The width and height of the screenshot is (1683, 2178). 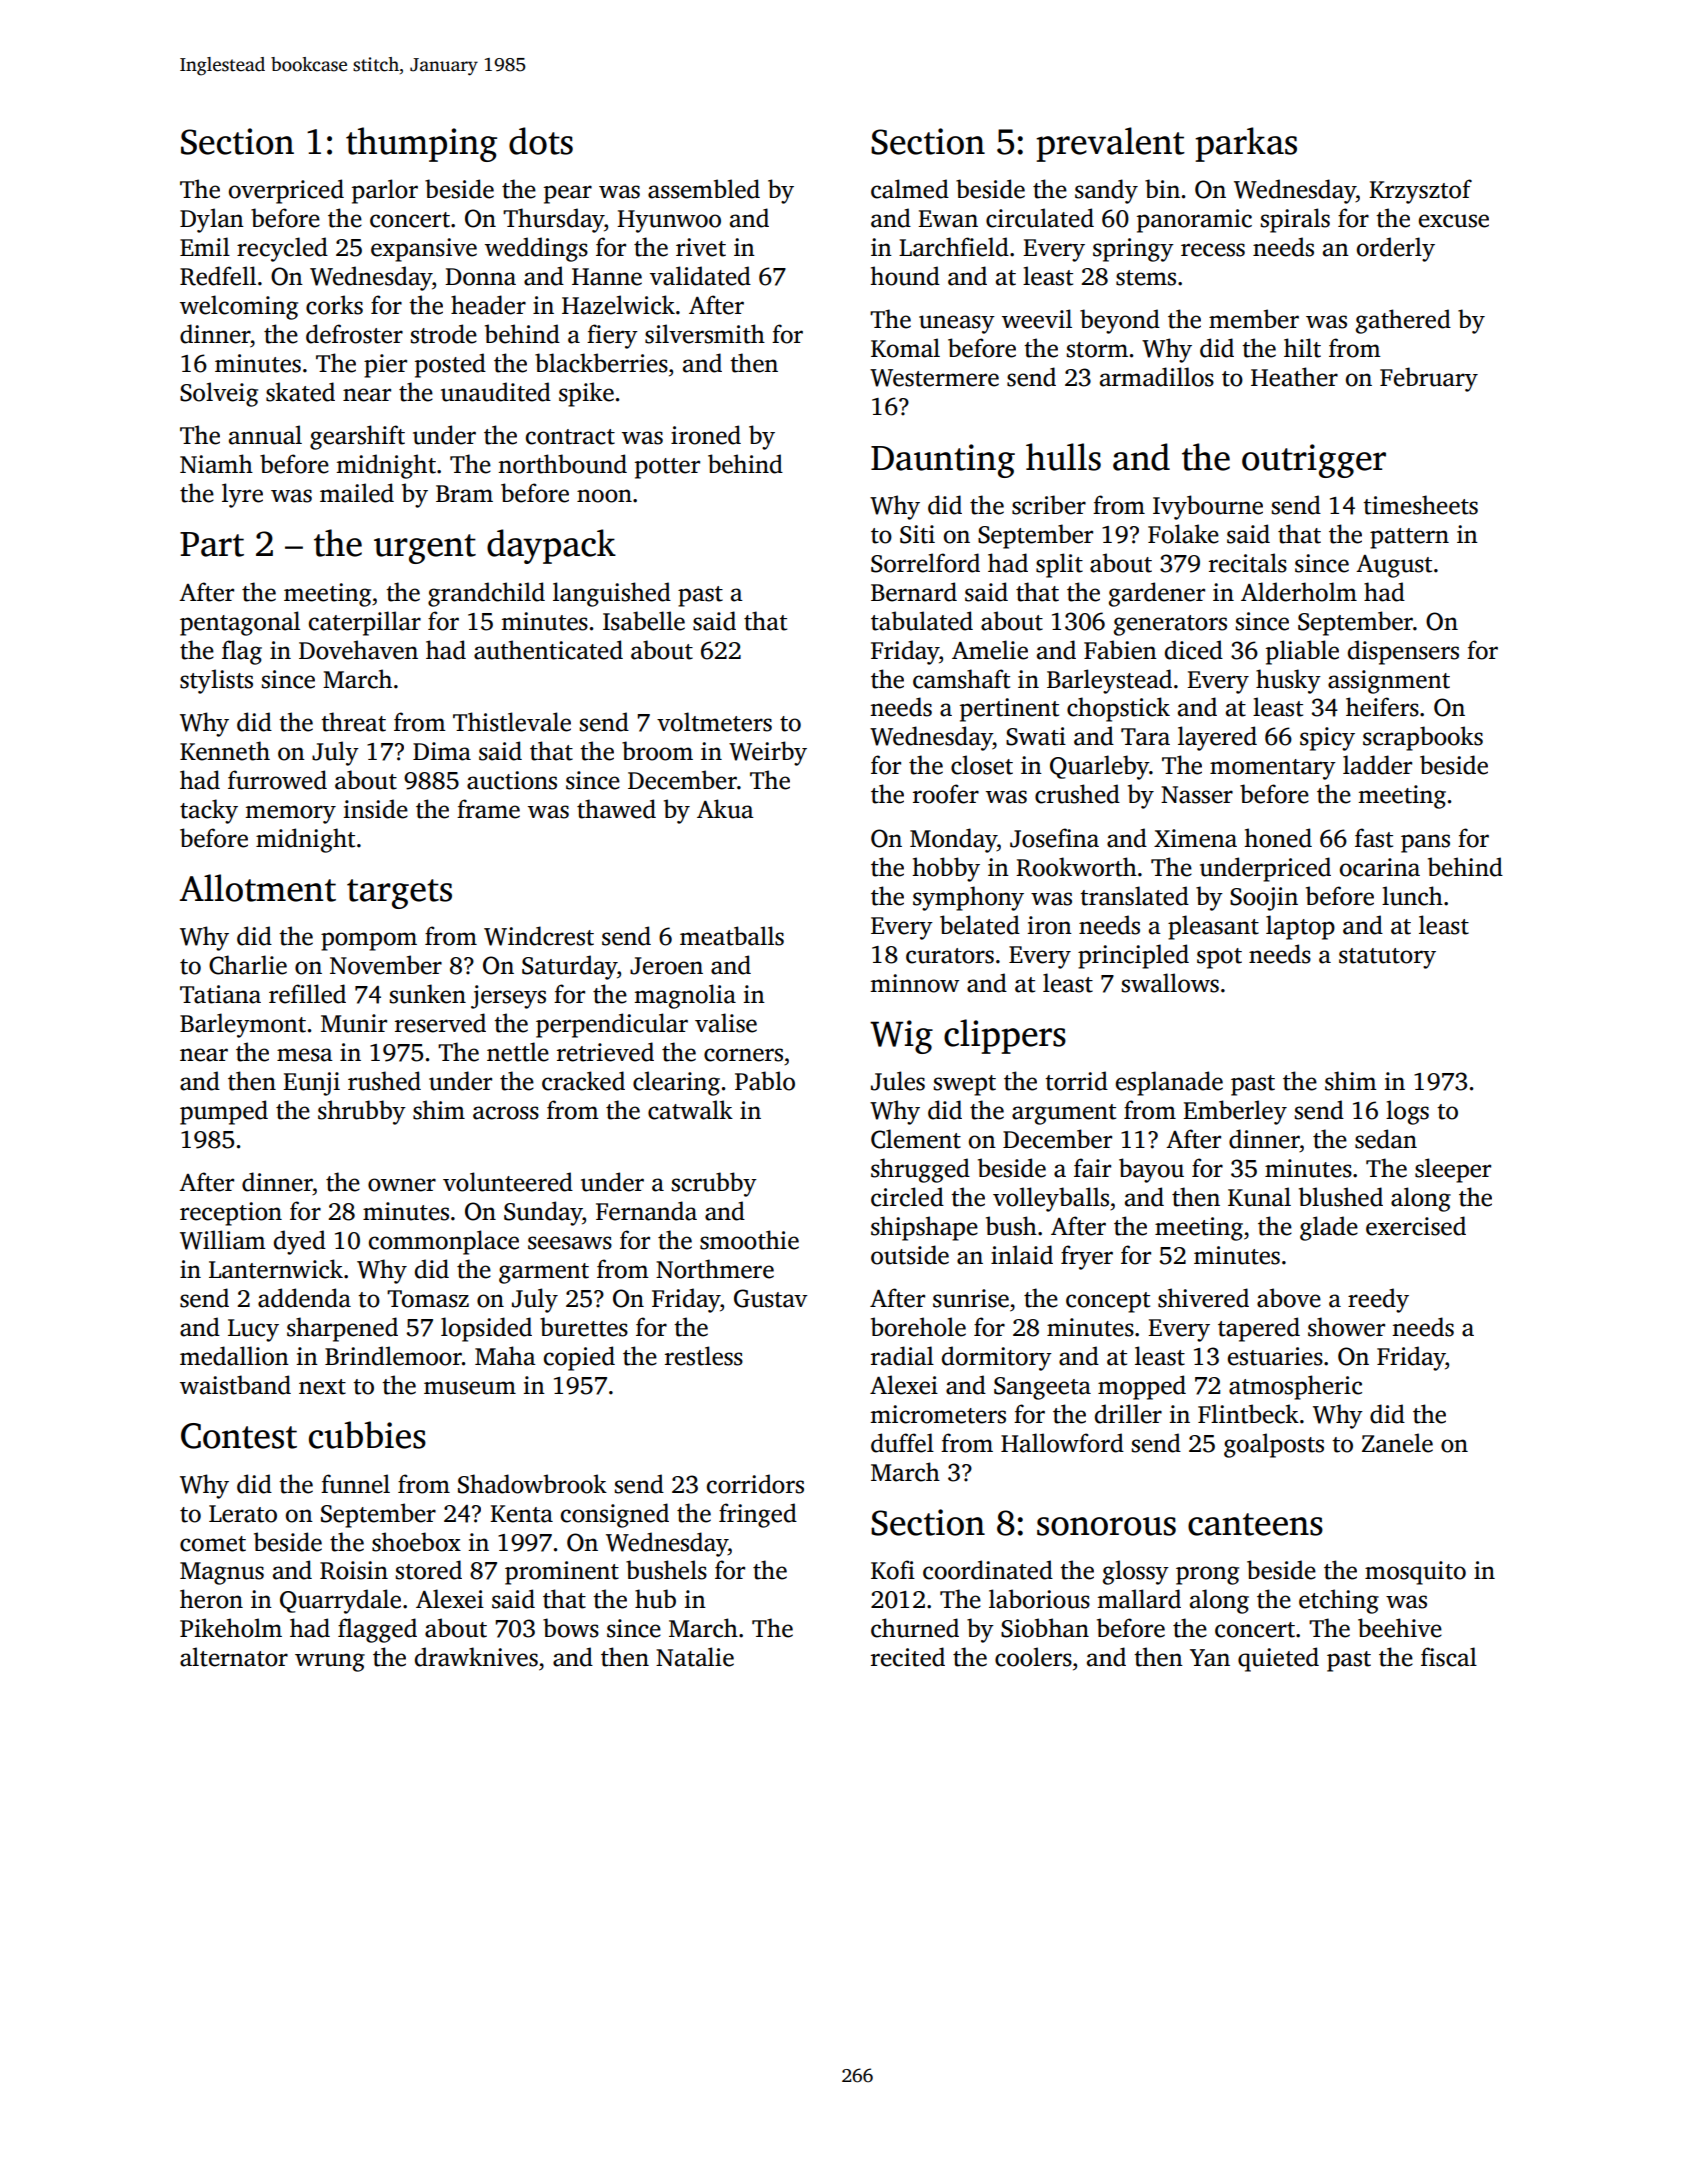 I want to click on scrubby, so click(x=714, y=1184).
